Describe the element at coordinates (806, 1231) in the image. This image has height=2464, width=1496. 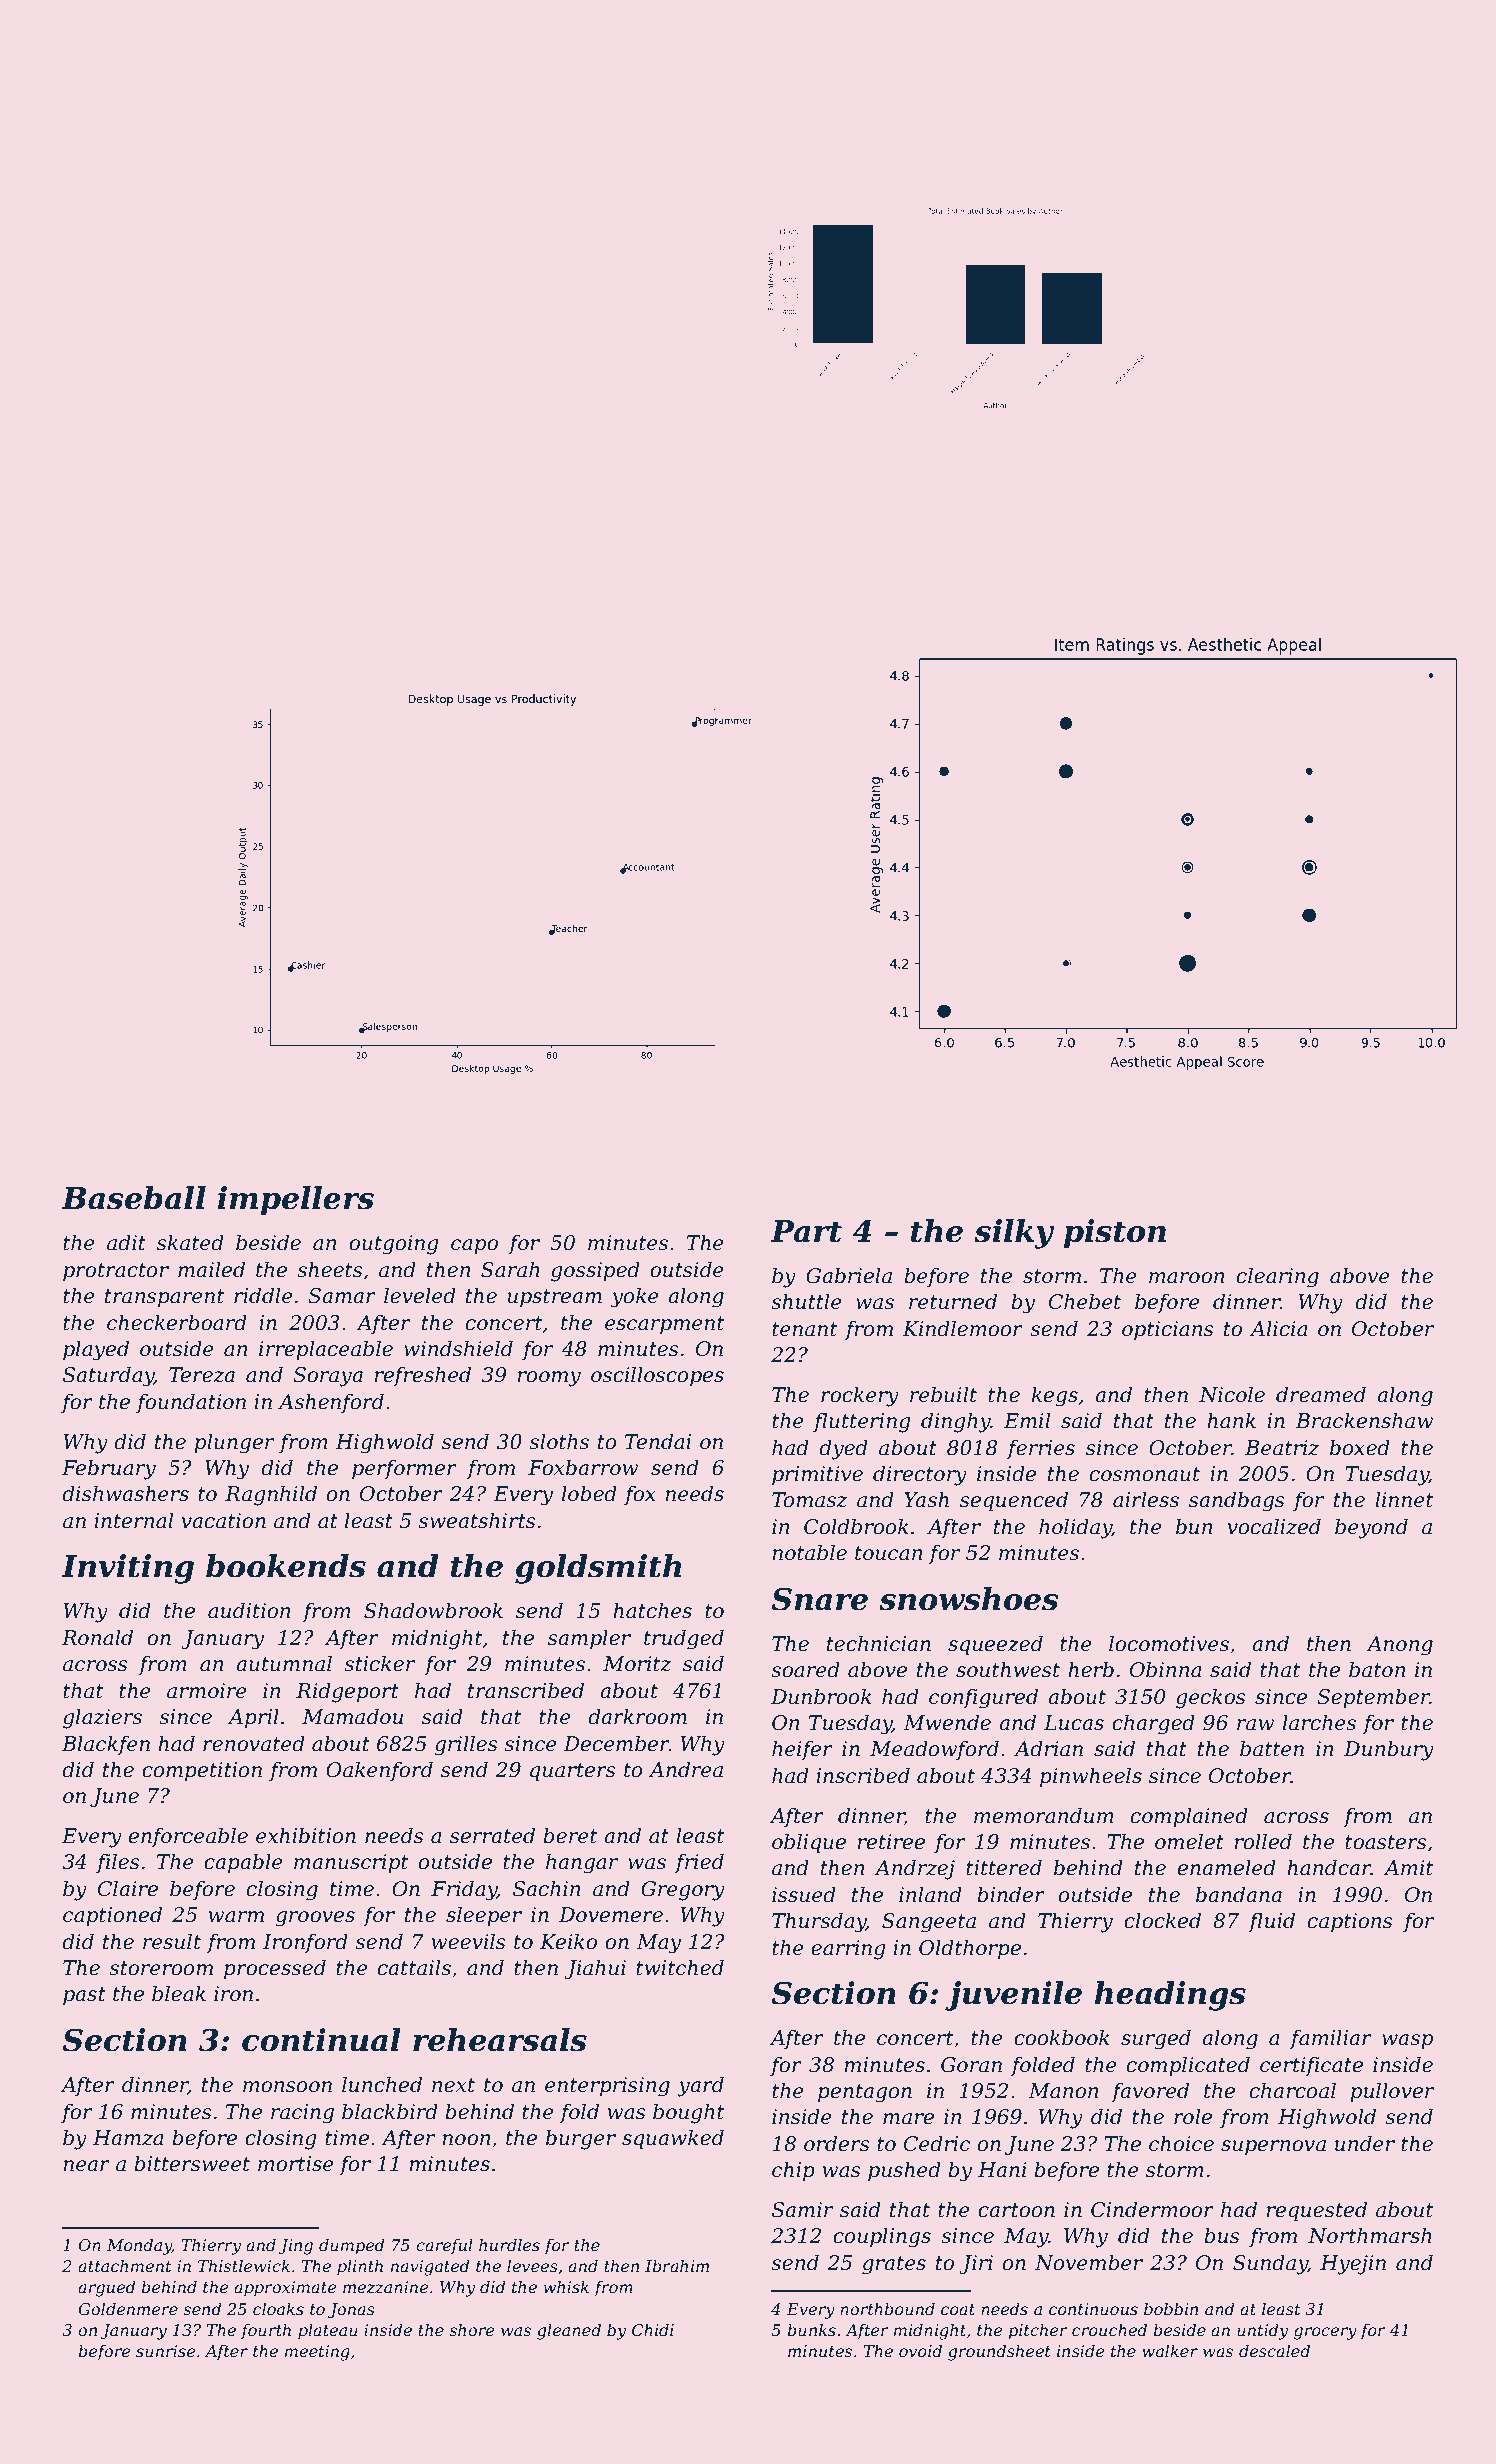
I see `Part` at that location.
